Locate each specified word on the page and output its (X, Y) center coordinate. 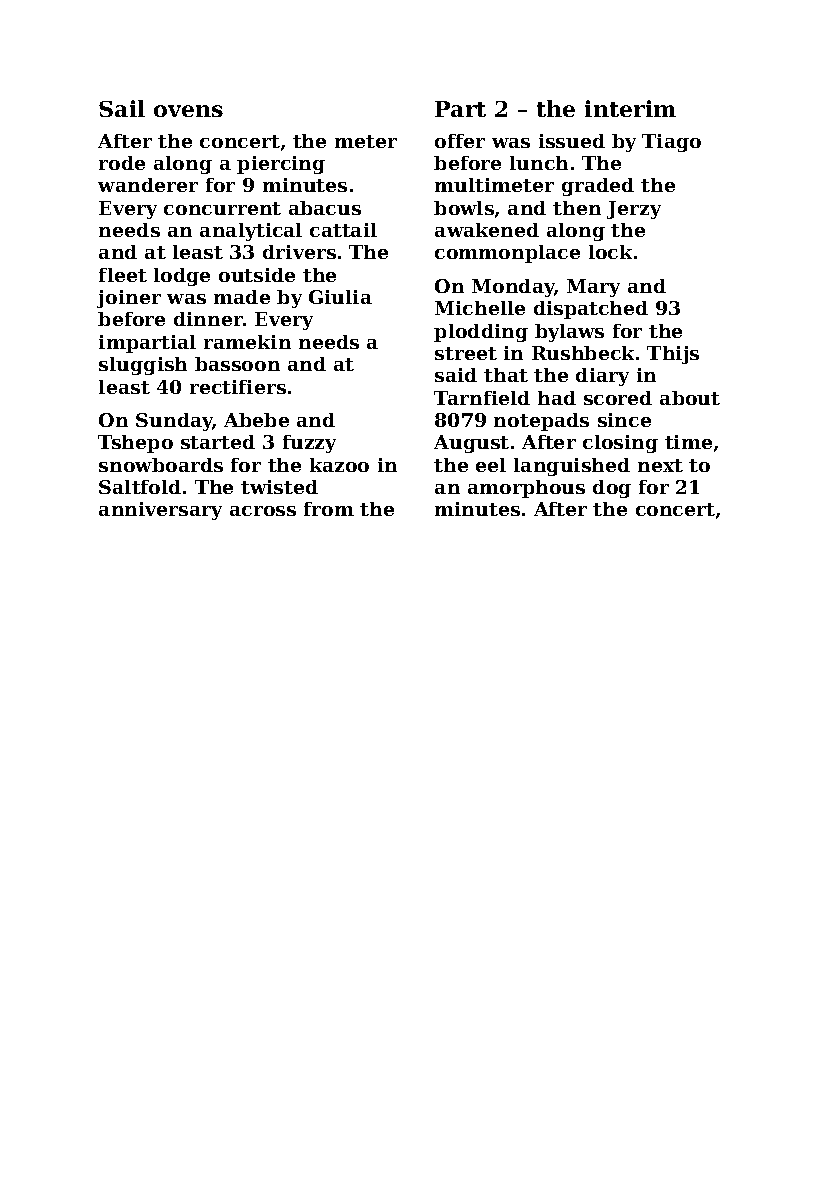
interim (630, 108)
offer (460, 141)
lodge (182, 277)
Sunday (174, 422)
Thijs (673, 355)
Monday (513, 288)
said (456, 375)
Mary (593, 288)
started (218, 442)
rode (122, 163)
